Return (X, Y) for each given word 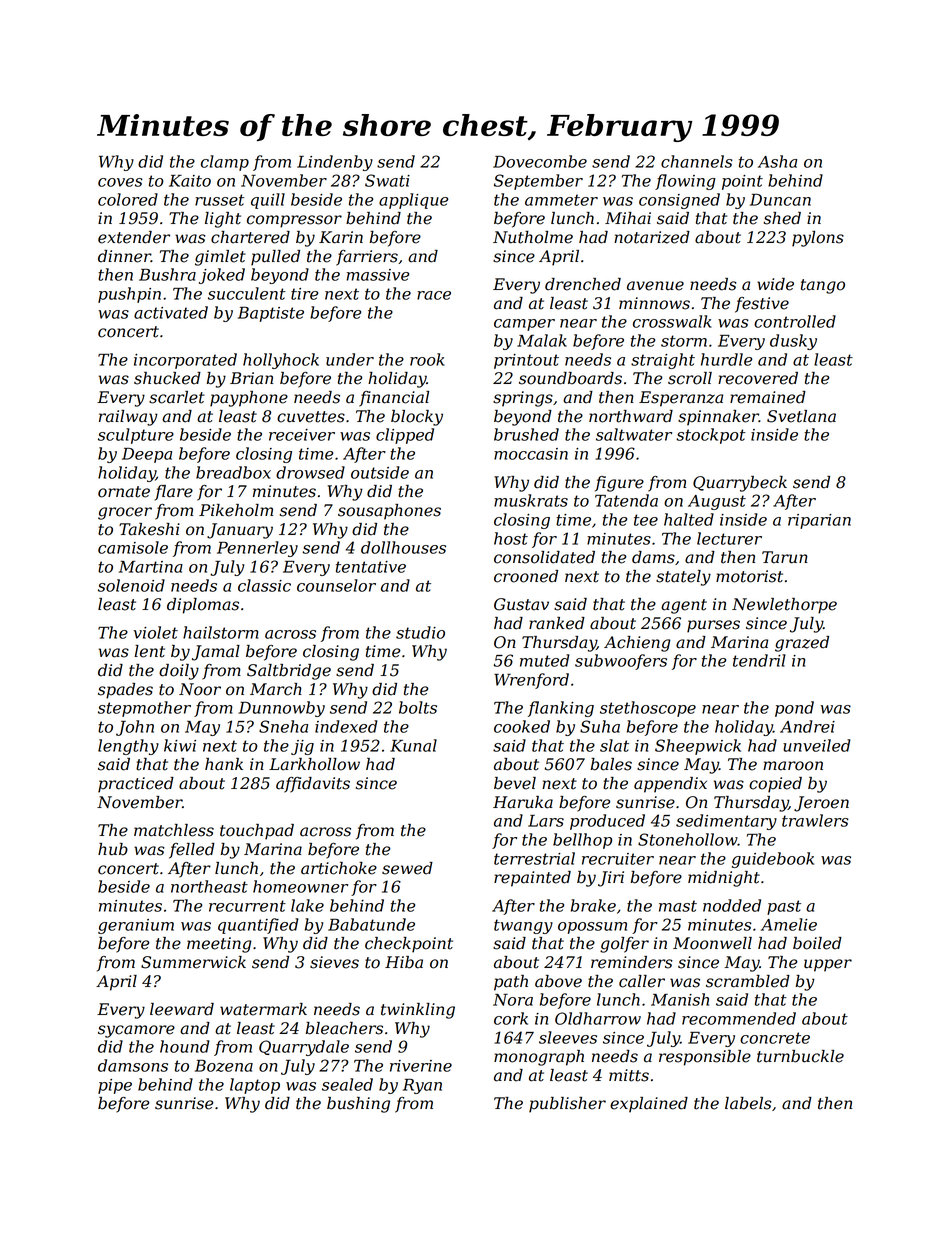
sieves (334, 962)
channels (696, 161)
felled (192, 851)
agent (684, 606)
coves (120, 182)
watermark (263, 1009)
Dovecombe (540, 161)
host (511, 538)
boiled (817, 943)
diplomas (203, 606)
